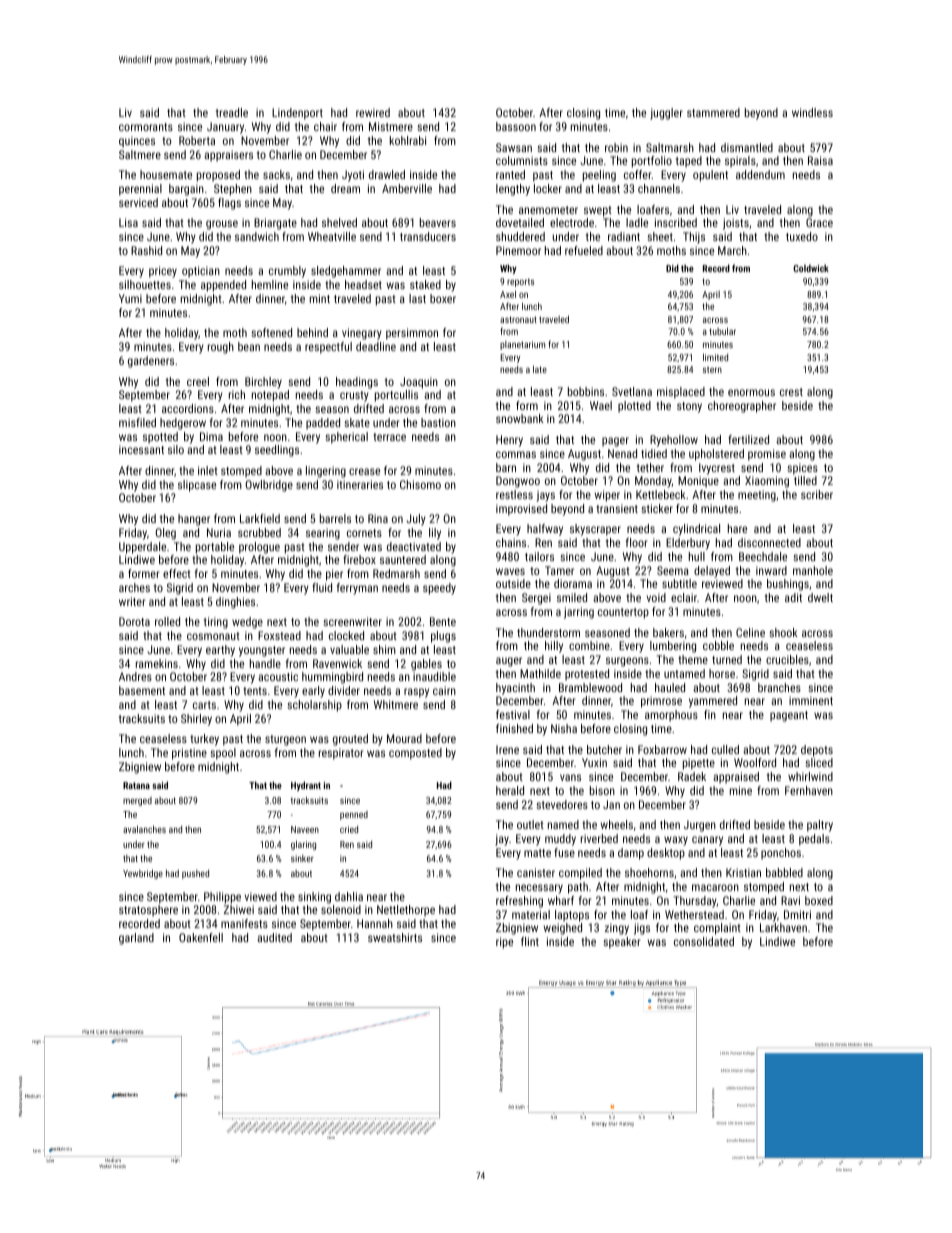  I want to click on Ryehollow, so click(674, 441).
